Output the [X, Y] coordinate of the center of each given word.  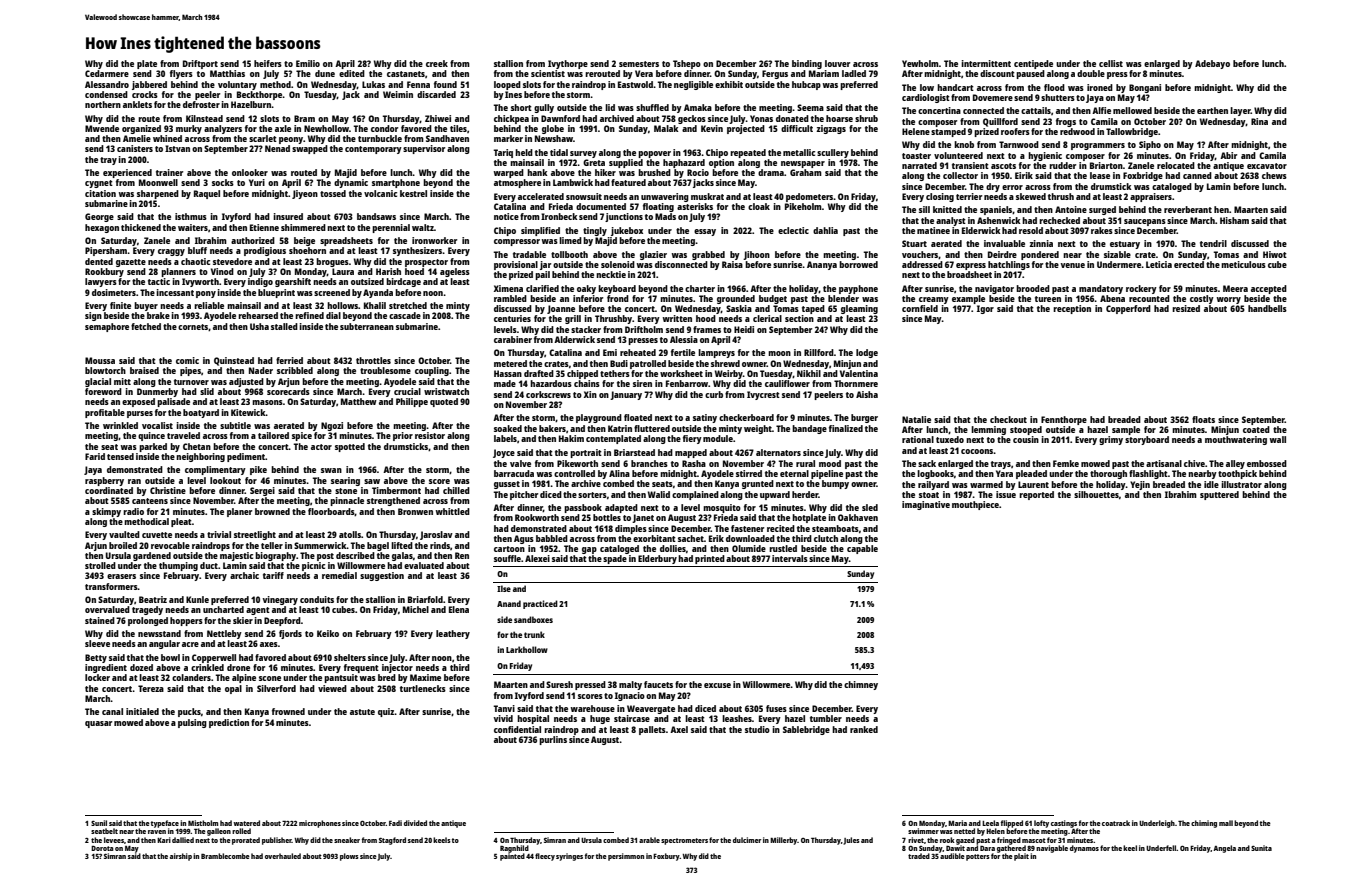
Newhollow [326, 128]
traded [919, 856]
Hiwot [1275, 254]
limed [570, 240]
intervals [790, 558]
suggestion [382, 576]
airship [181, 857]
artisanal [1164, 463]
